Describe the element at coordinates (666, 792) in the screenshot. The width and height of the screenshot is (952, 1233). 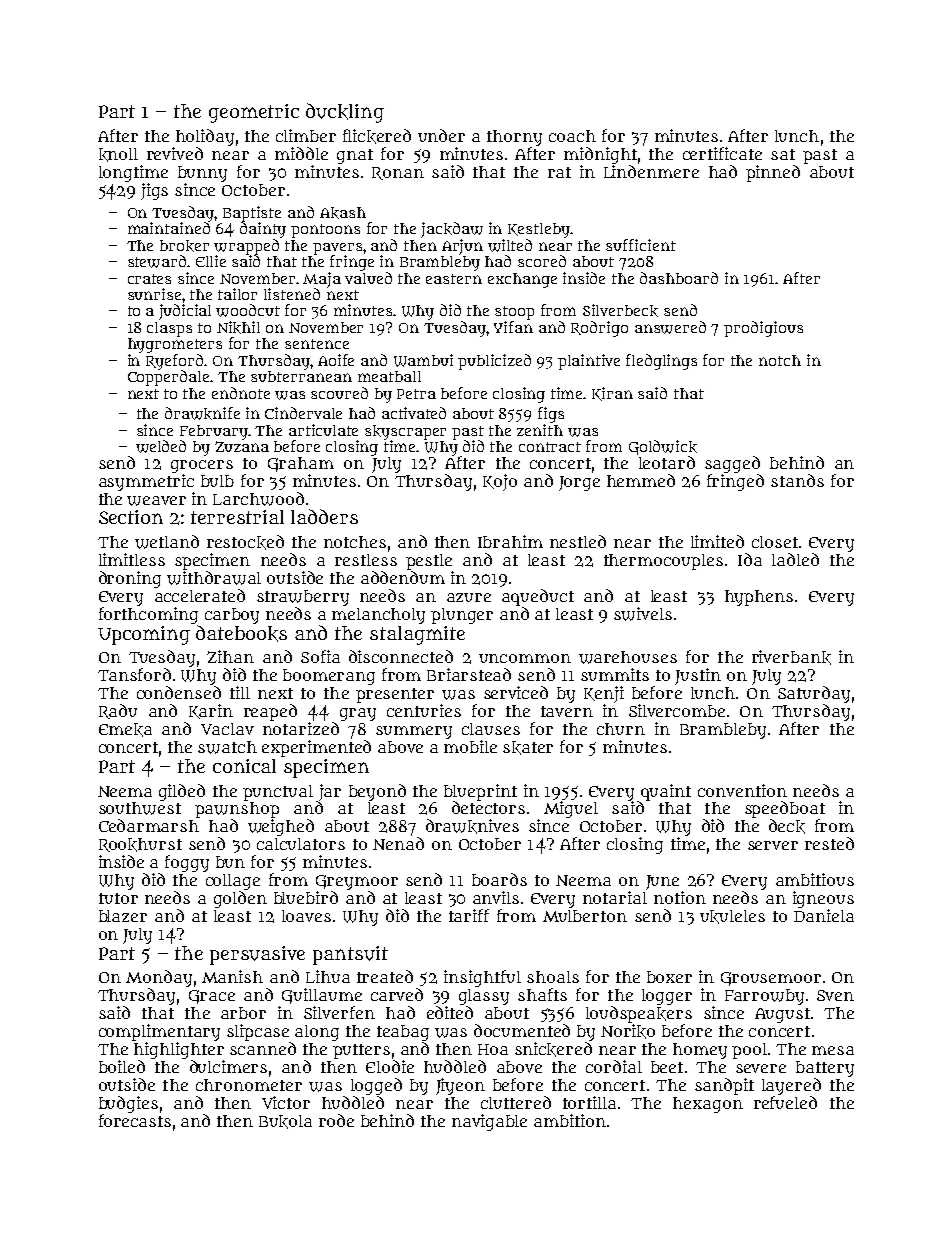
I see `quaint` at that location.
